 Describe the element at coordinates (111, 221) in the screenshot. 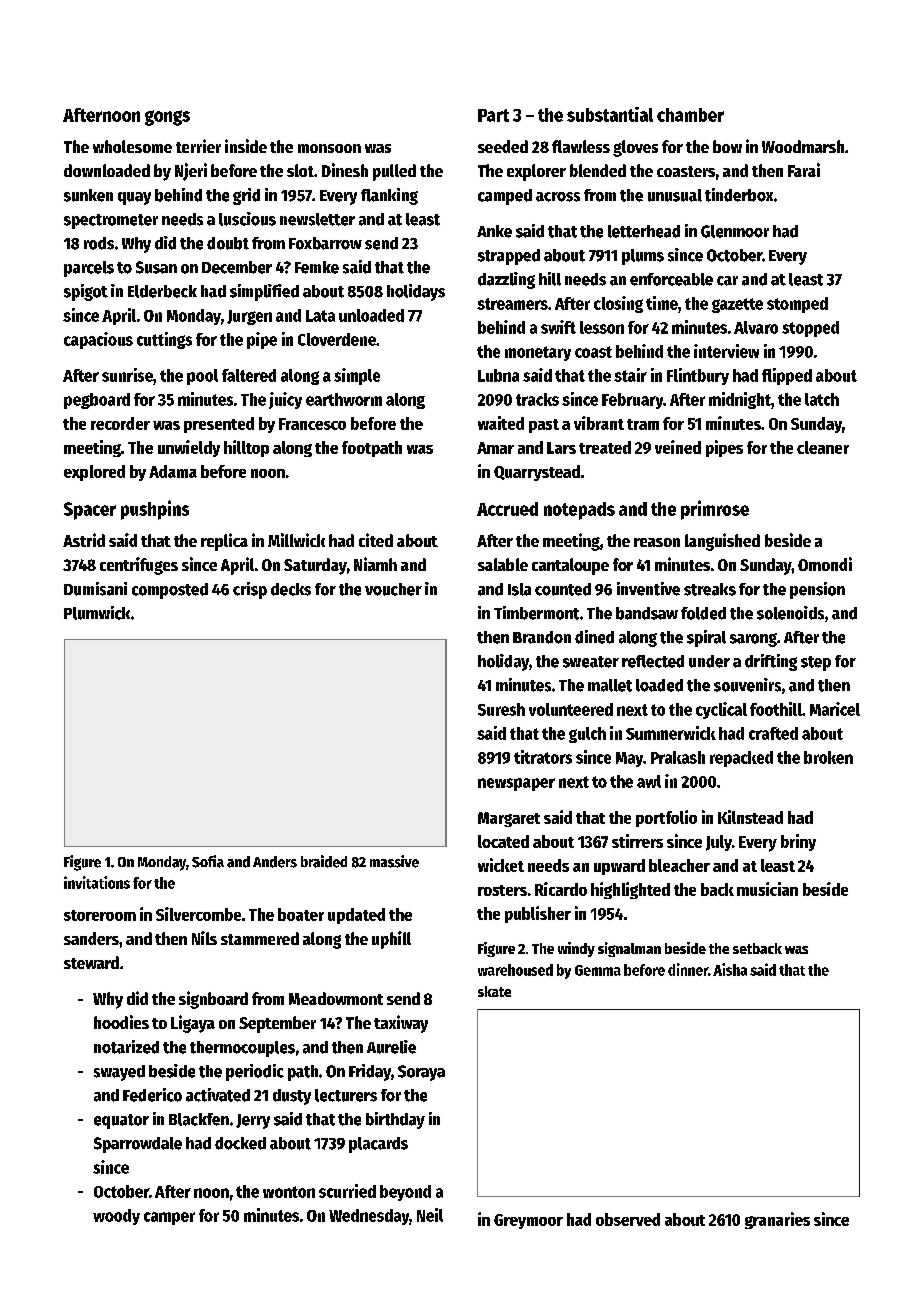

I see `spectrometer` at that location.
